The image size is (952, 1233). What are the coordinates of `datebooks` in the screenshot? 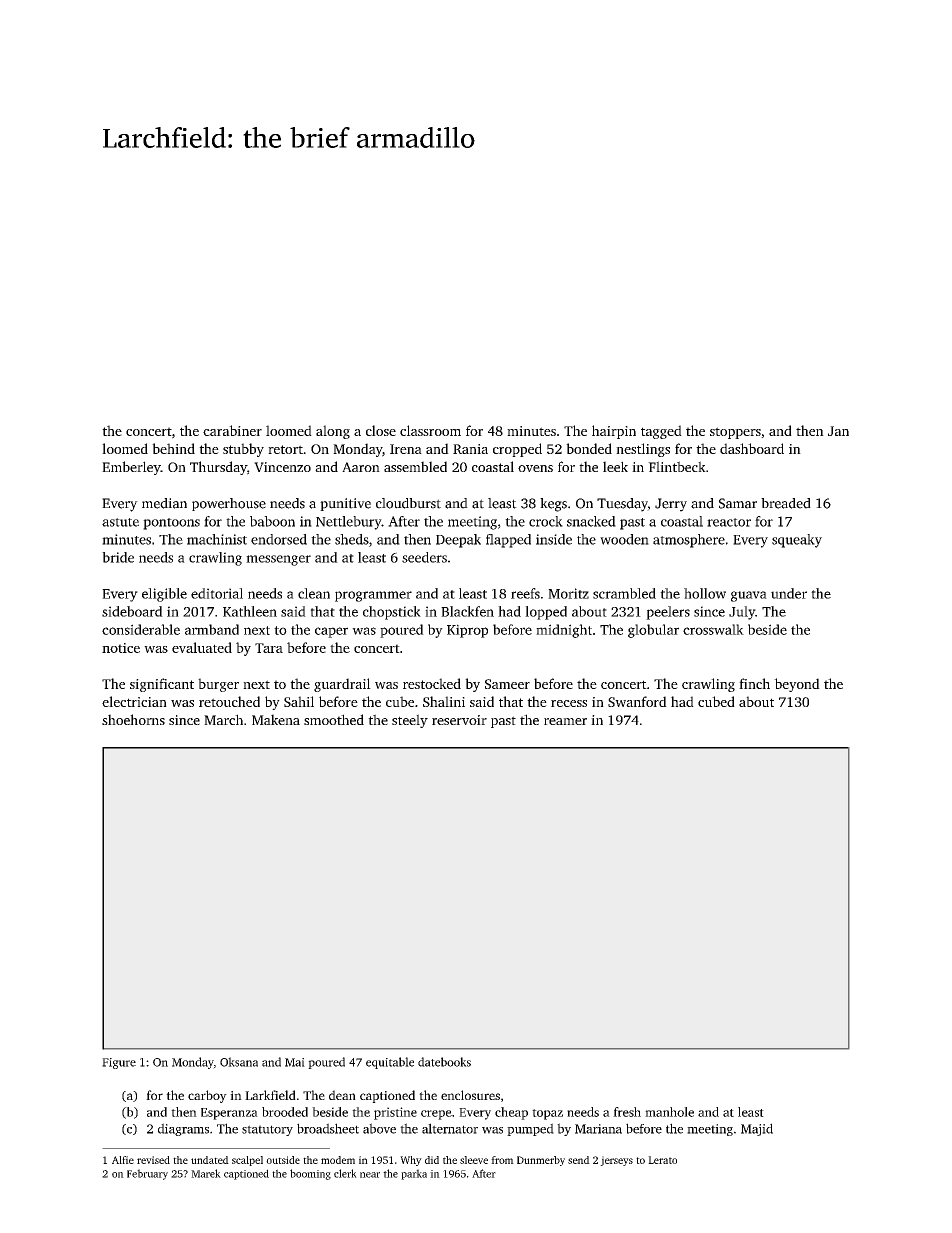 It's located at (444, 1062).
